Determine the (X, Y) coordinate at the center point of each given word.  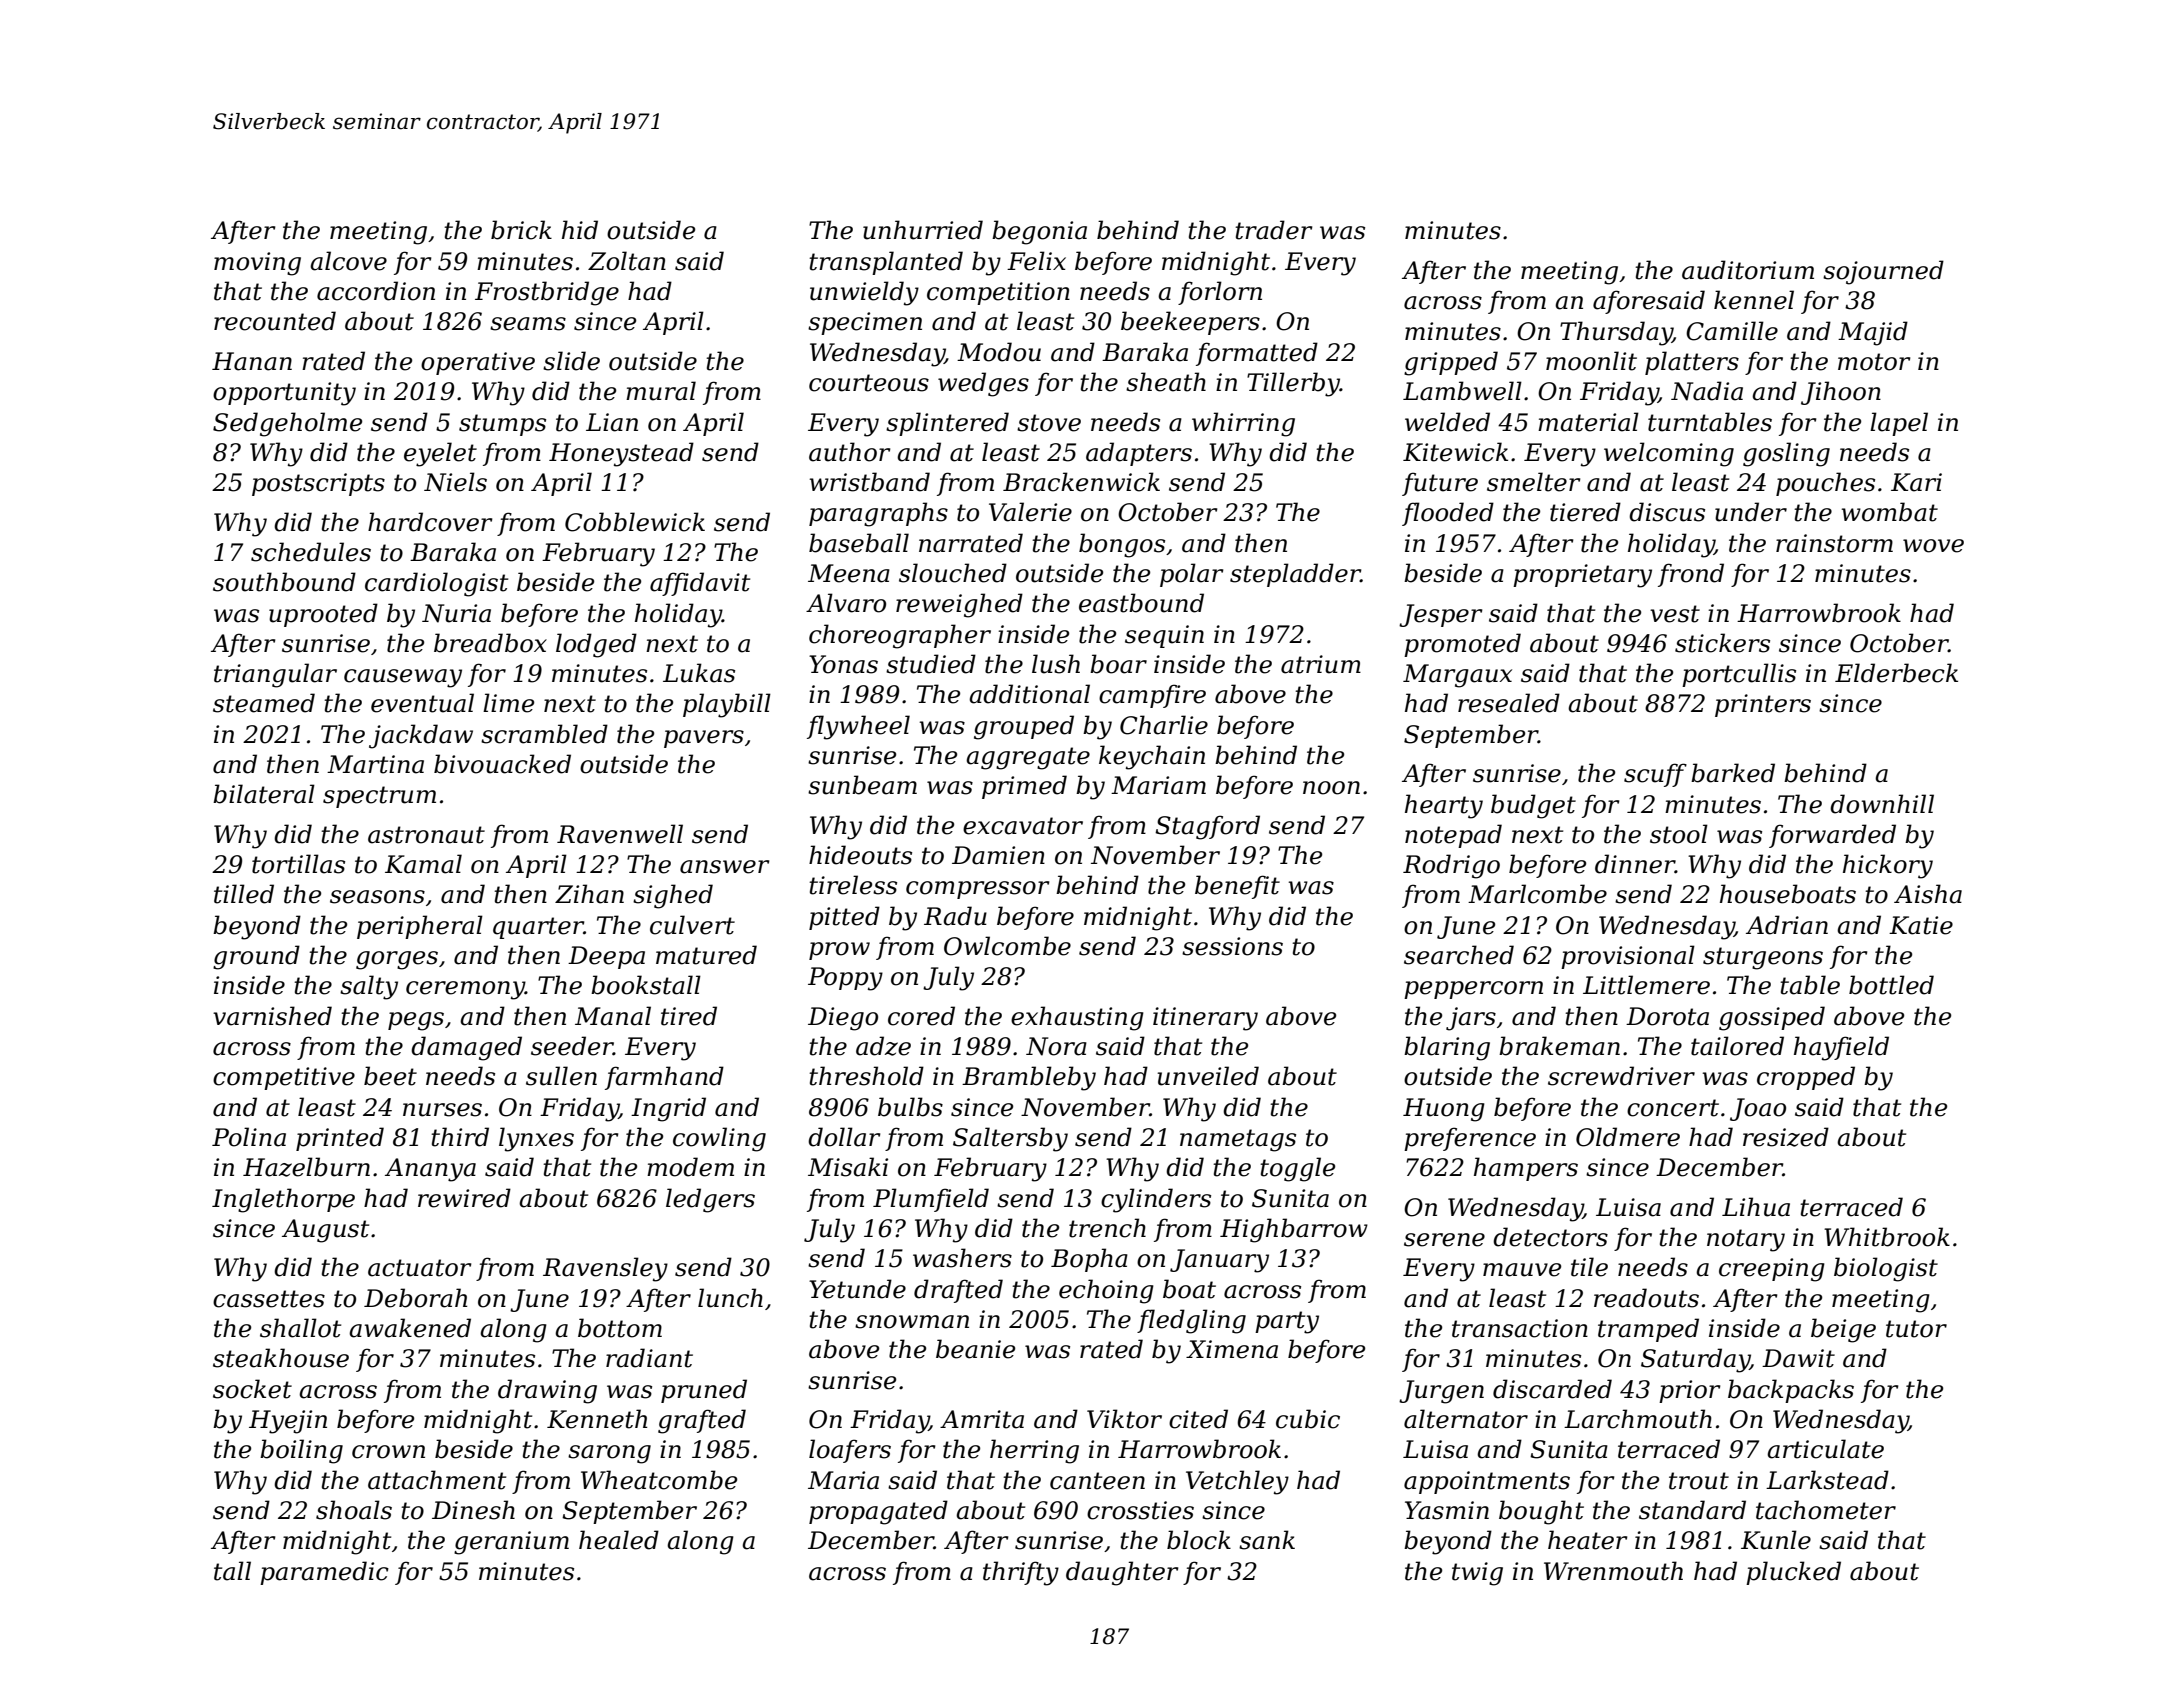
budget (1533, 806)
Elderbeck (1896, 673)
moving (257, 264)
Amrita (982, 1419)
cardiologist (436, 584)
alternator (1466, 1419)
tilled (244, 894)
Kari (1916, 482)
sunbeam (862, 785)
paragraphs (878, 514)
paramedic (324, 1573)
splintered (947, 424)
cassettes (269, 1299)
